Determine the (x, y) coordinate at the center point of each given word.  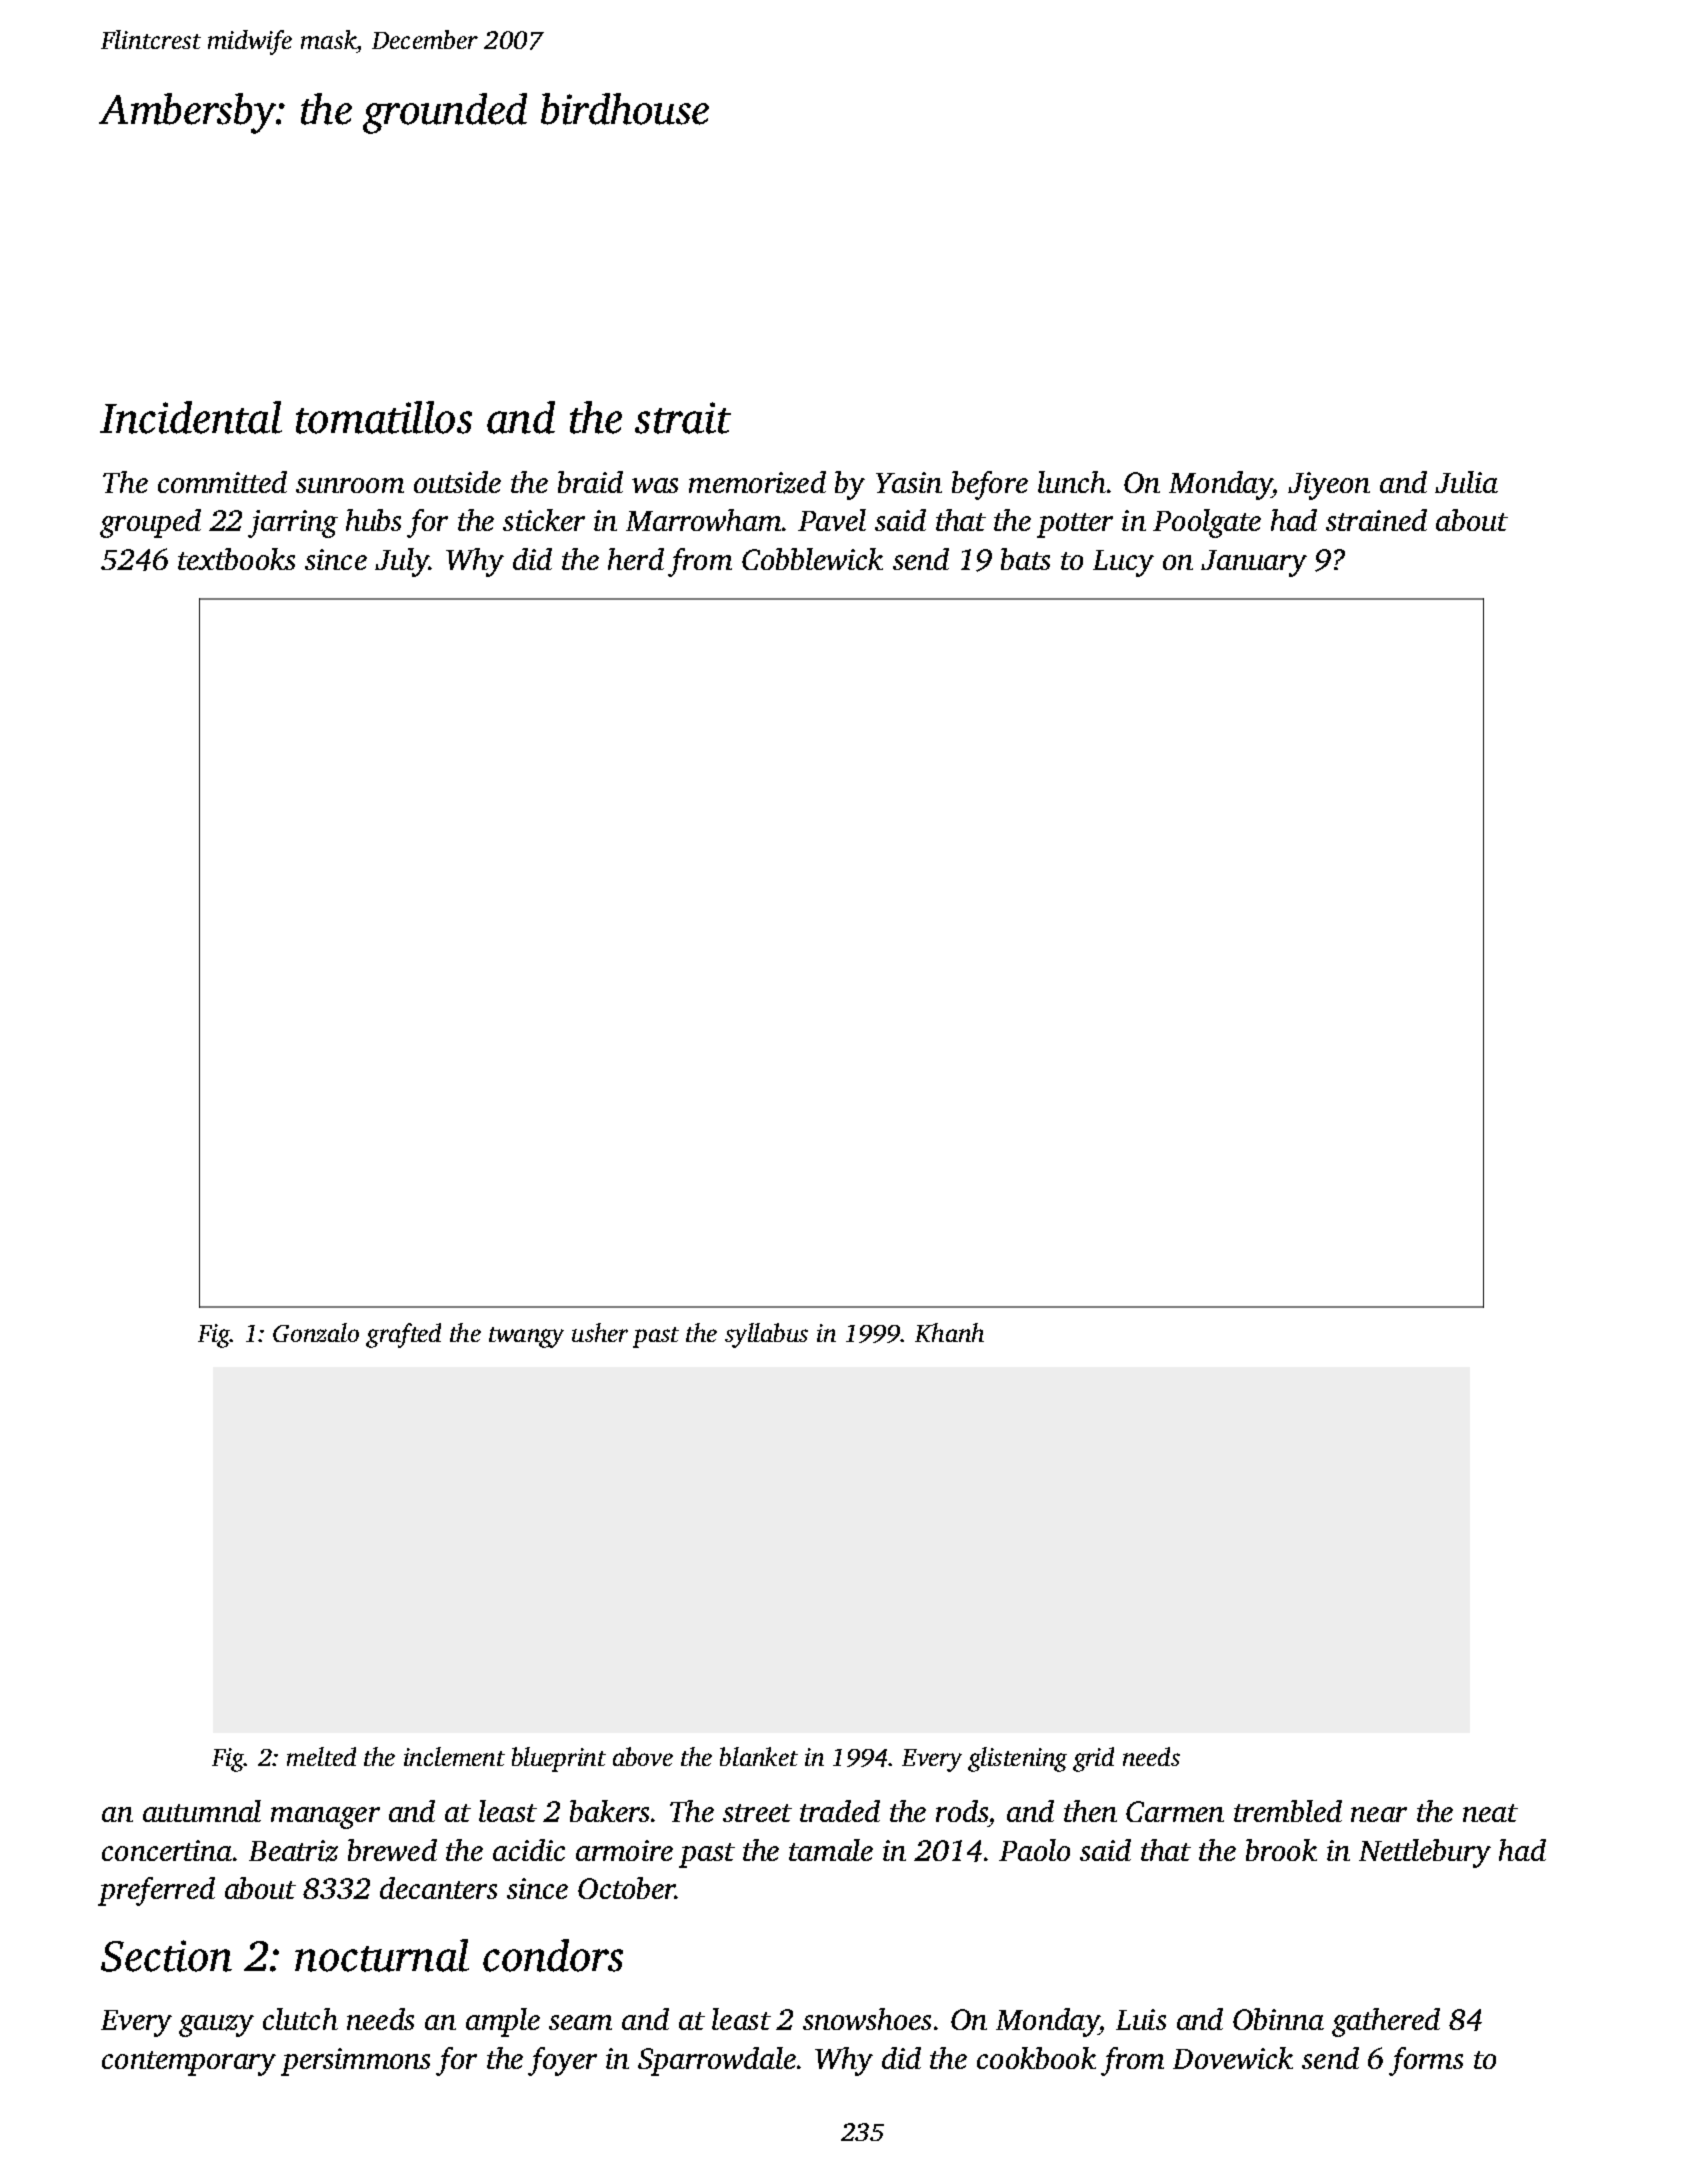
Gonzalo (316, 1332)
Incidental (191, 417)
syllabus (766, 1335)
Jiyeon (1329, 486)
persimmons (355, 2062)
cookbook (1036, 2058)
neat (1490, 1813)
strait (683, 418)
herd (636, 559)
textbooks (236, 559)
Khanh (949, 1332)
